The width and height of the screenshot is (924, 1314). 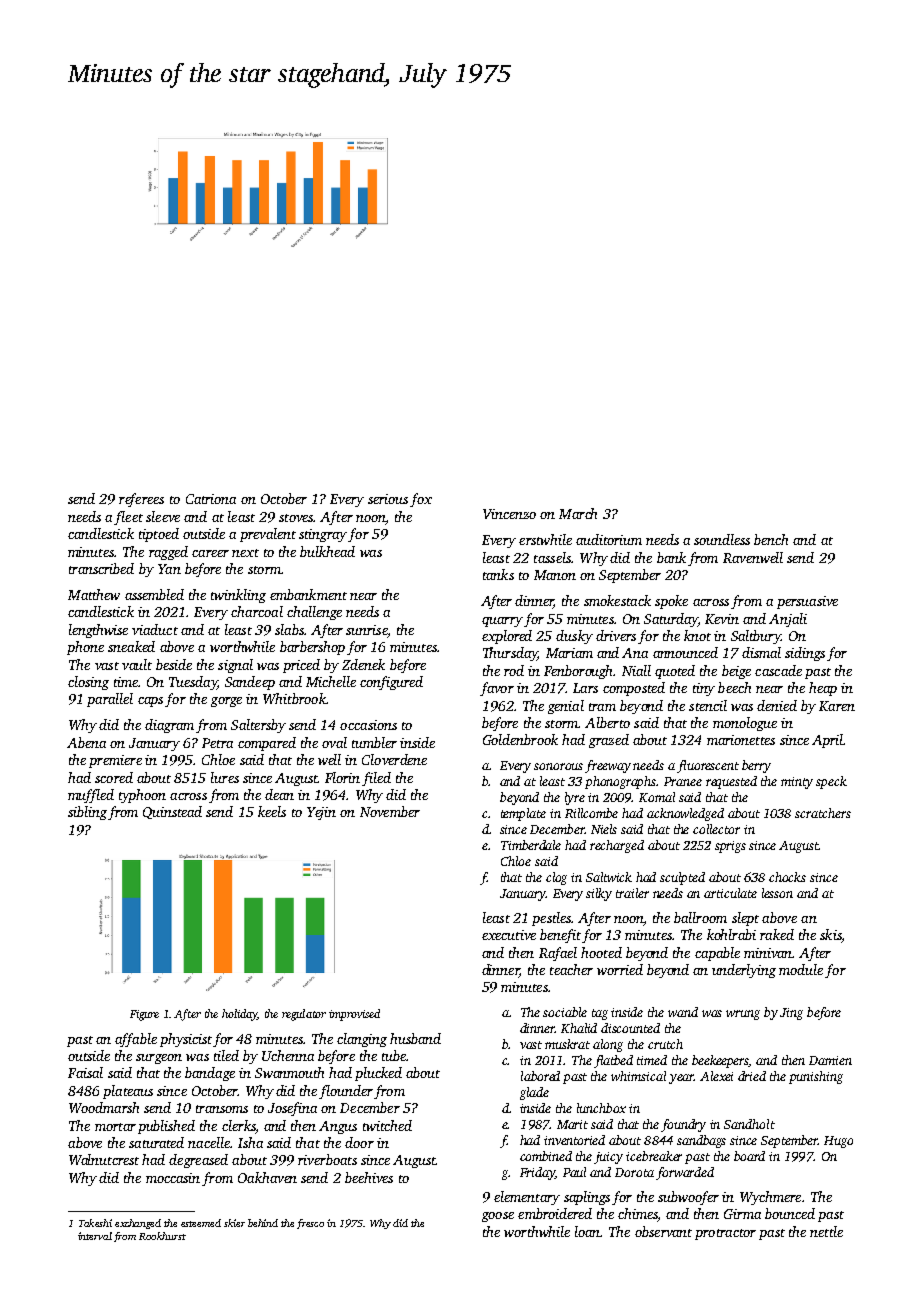 I want to click on stencil, so click(x=708, y=705).
